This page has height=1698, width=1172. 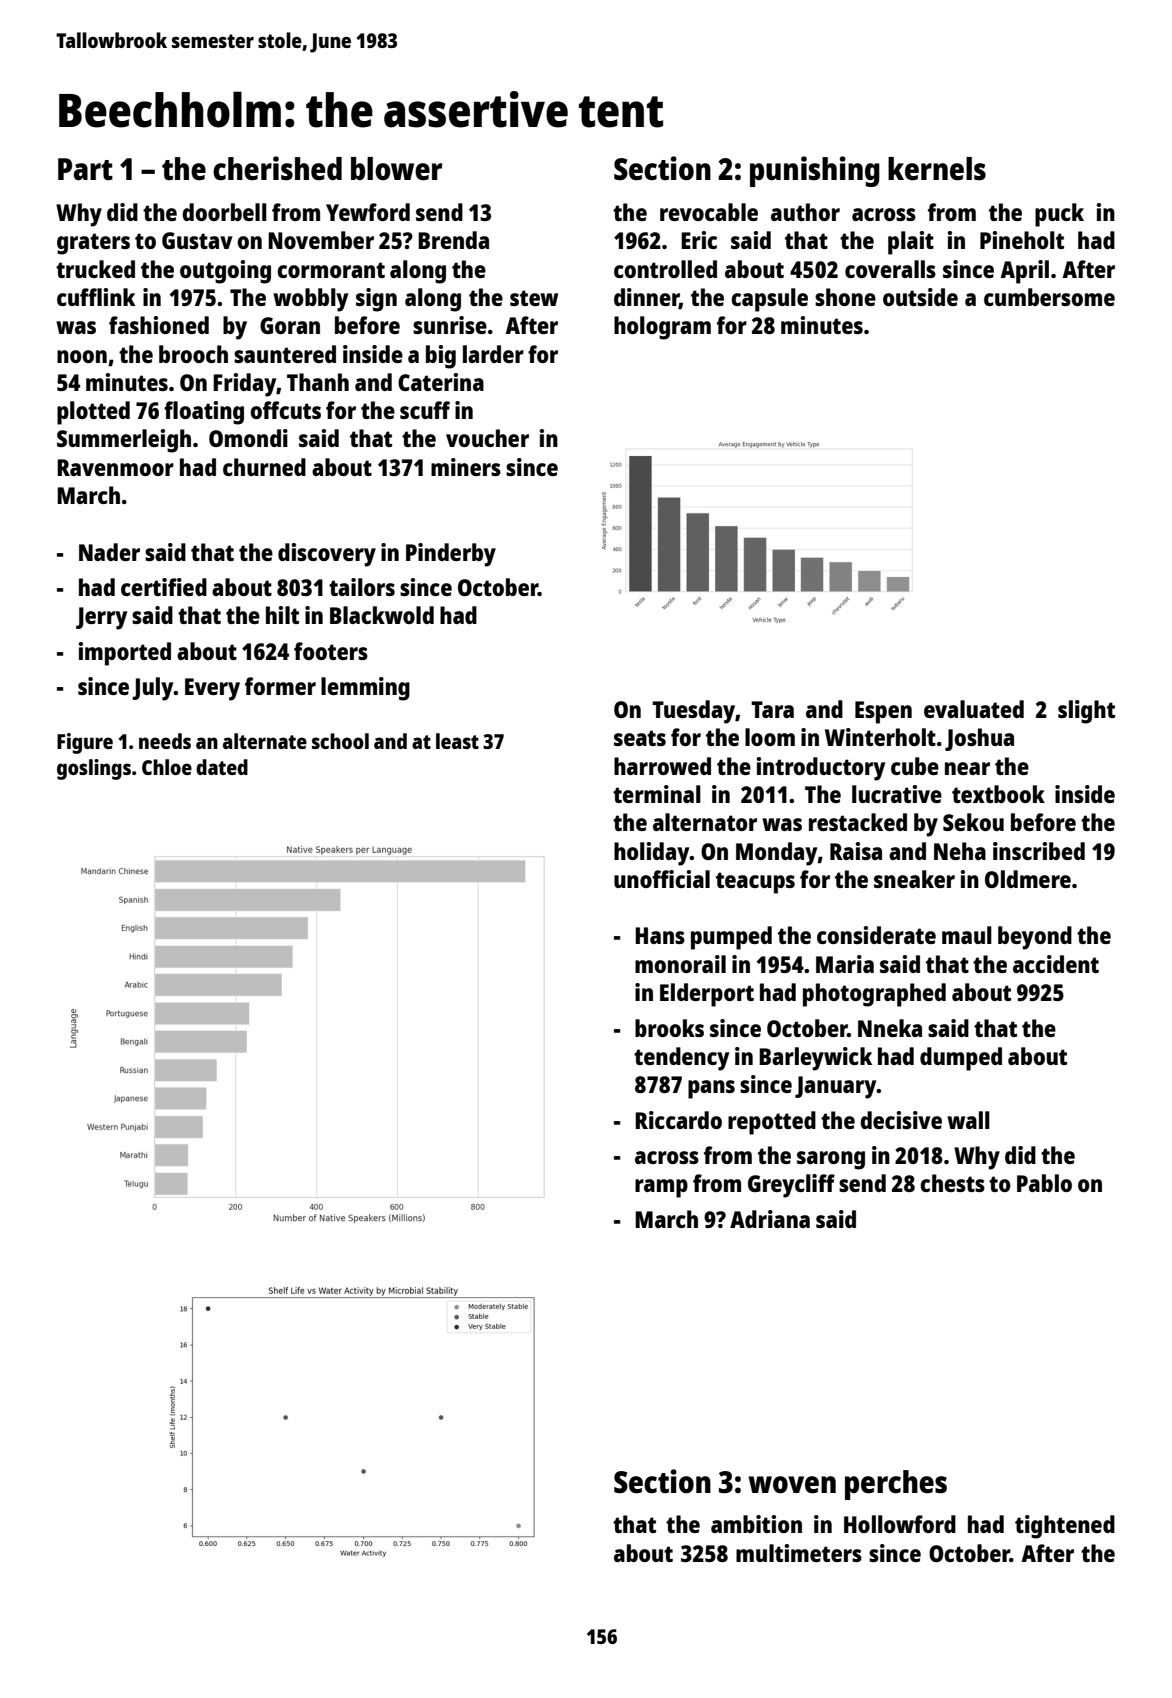 What do you see at coordinates (756, 1524) in the page?
I see `ambition` at bounding box center [756, 1524].
